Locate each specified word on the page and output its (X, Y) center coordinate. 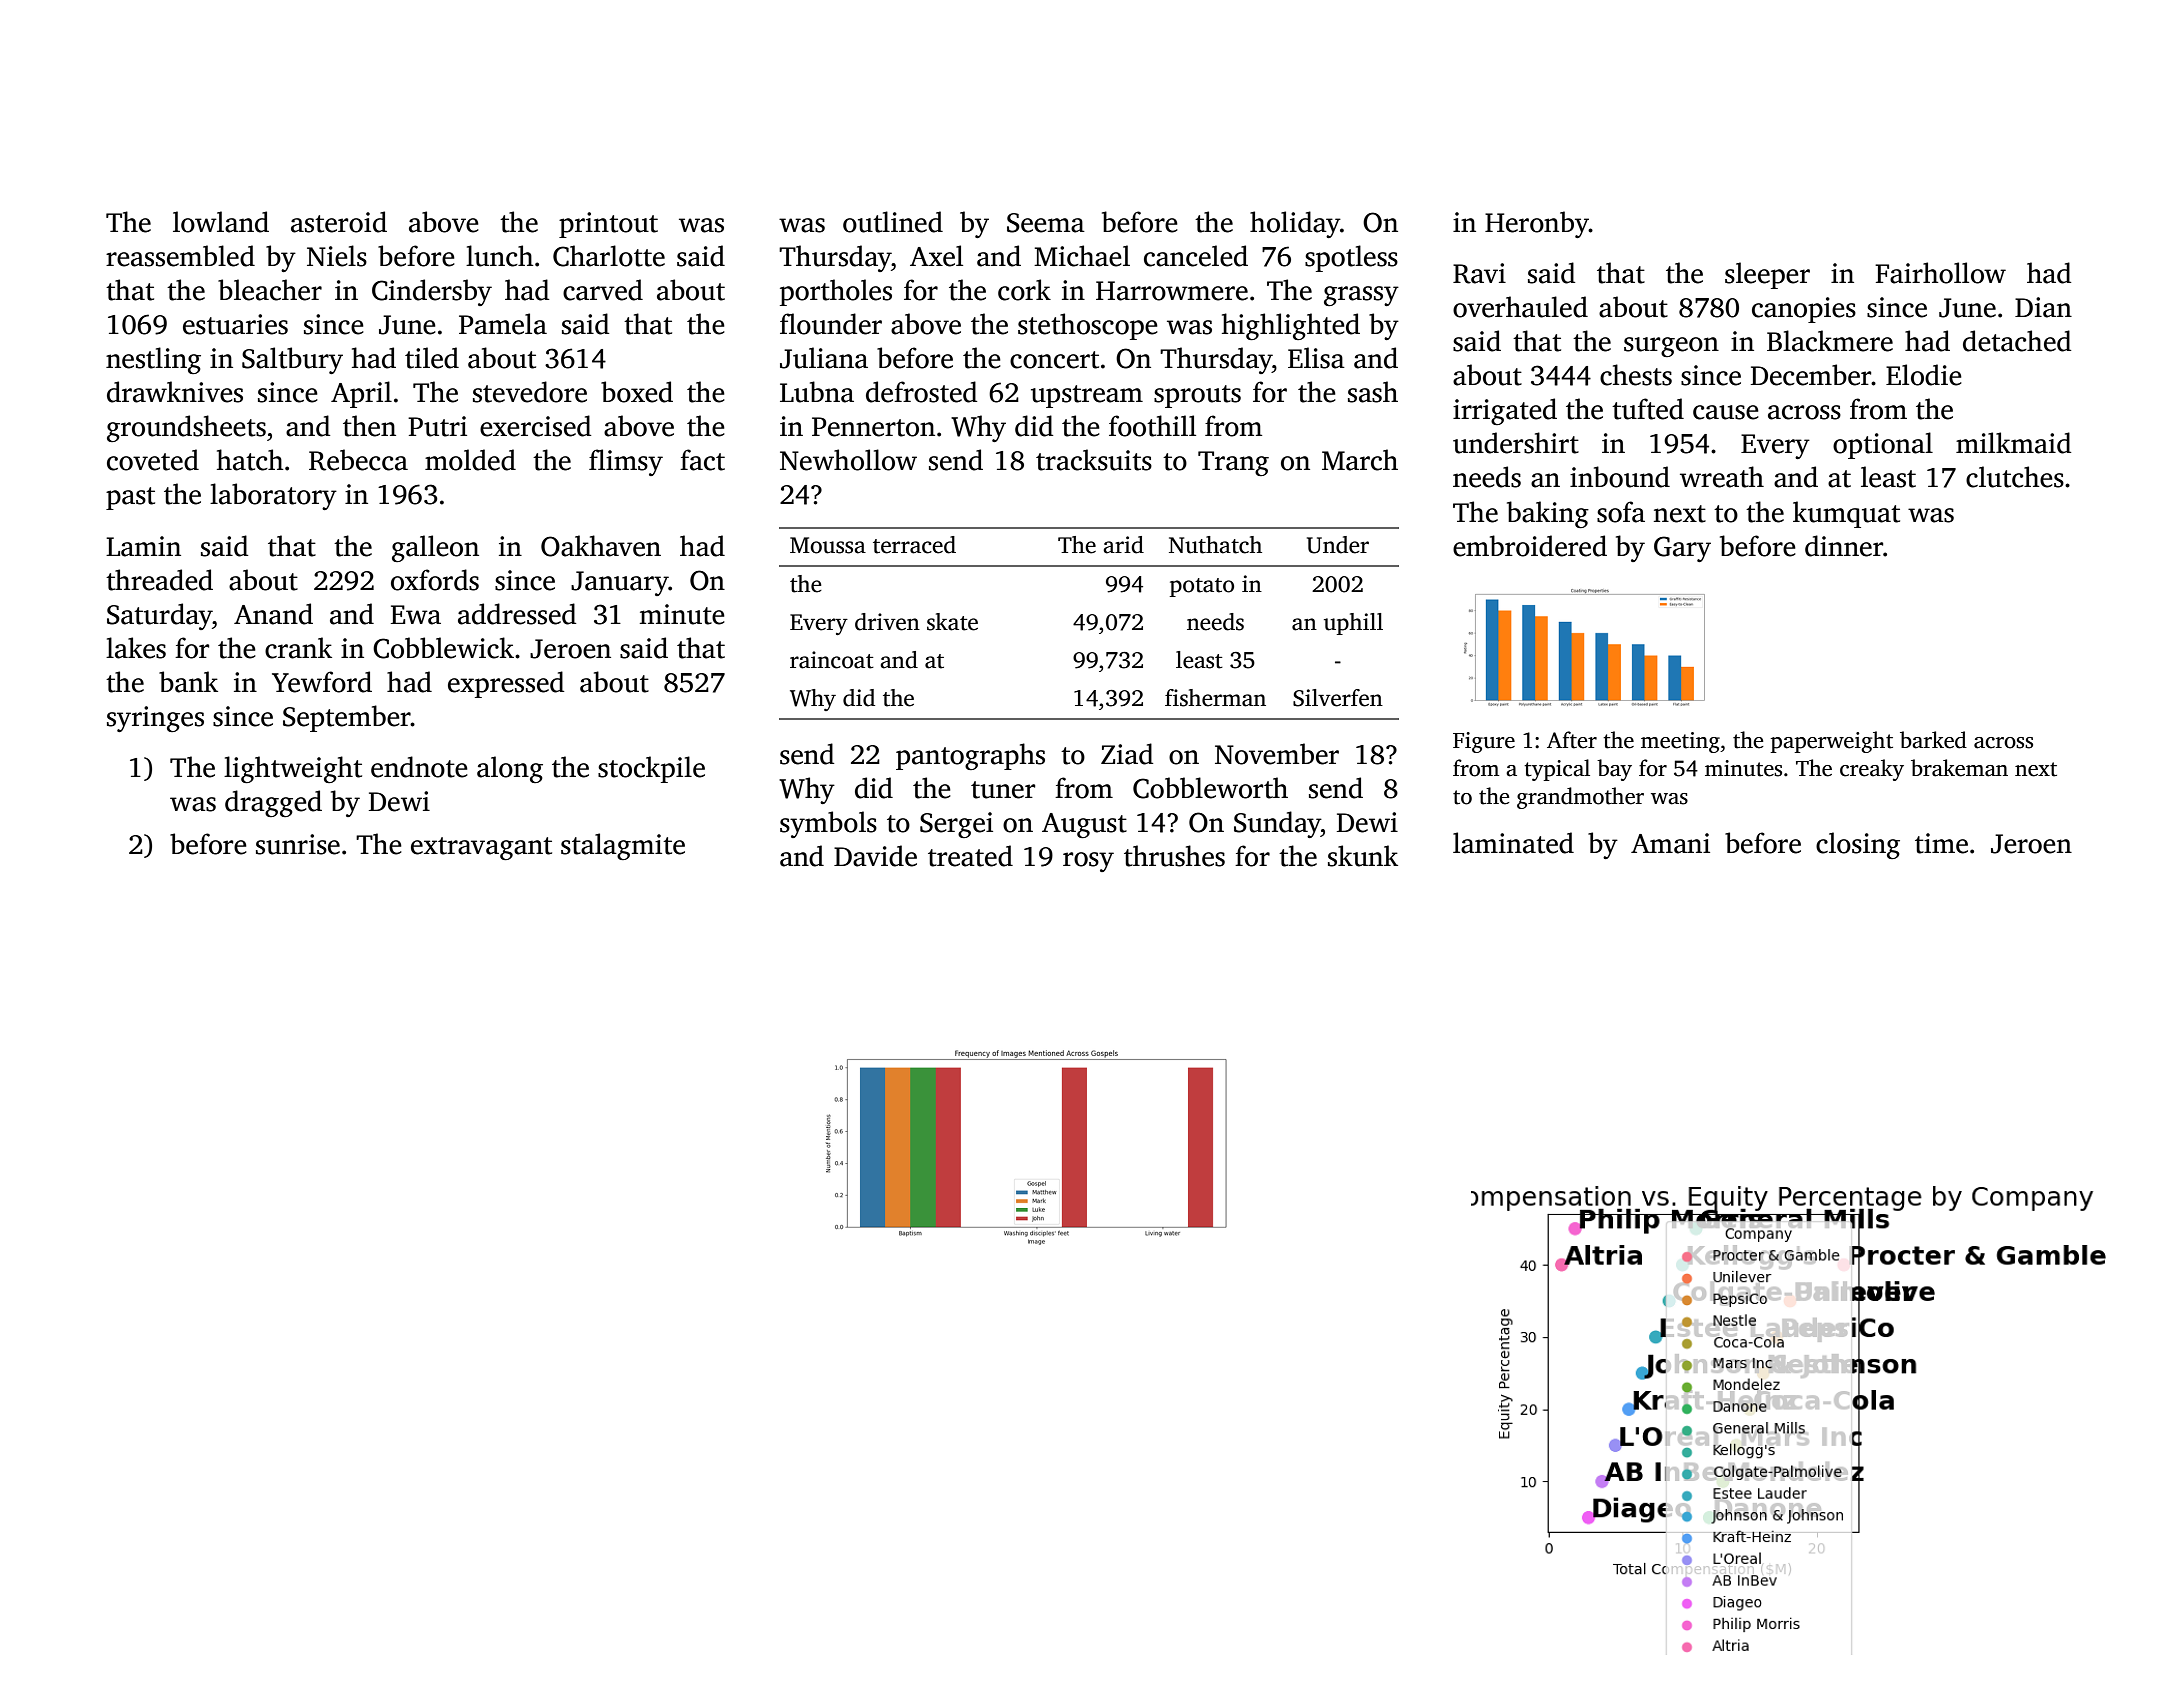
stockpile (651, 769)
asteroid (339, 222)
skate (952, 622)
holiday (1295, 224)
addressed (517, 614)
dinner (1844, 546)
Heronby (1537, 224)
